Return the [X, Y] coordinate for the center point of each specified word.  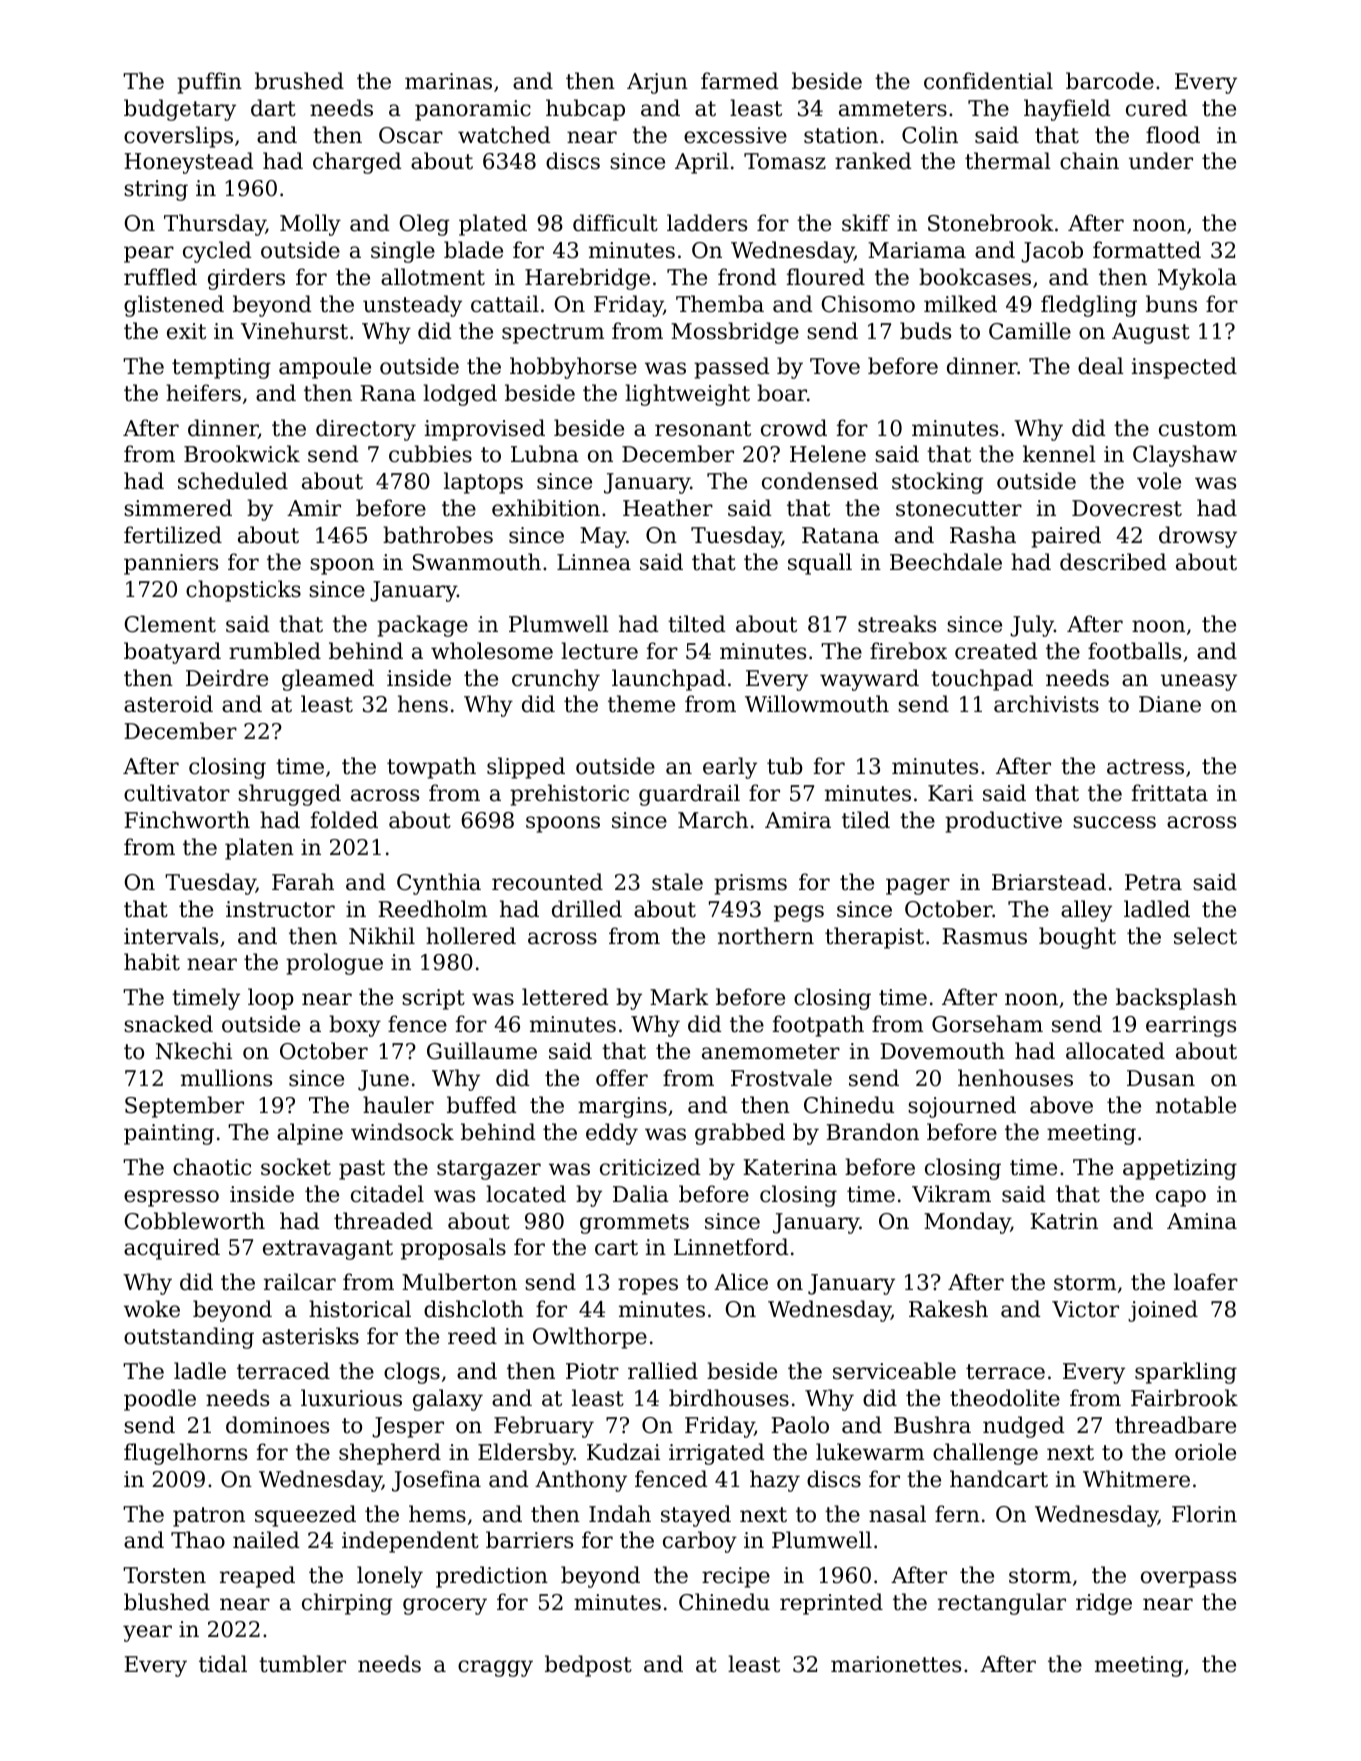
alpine [310, 1134]
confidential [988, 81]
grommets [634, 1224]
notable [1196, 1105]
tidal [223, 1664]
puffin [209, 83]
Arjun [657, 83]
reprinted [831, 1604]
